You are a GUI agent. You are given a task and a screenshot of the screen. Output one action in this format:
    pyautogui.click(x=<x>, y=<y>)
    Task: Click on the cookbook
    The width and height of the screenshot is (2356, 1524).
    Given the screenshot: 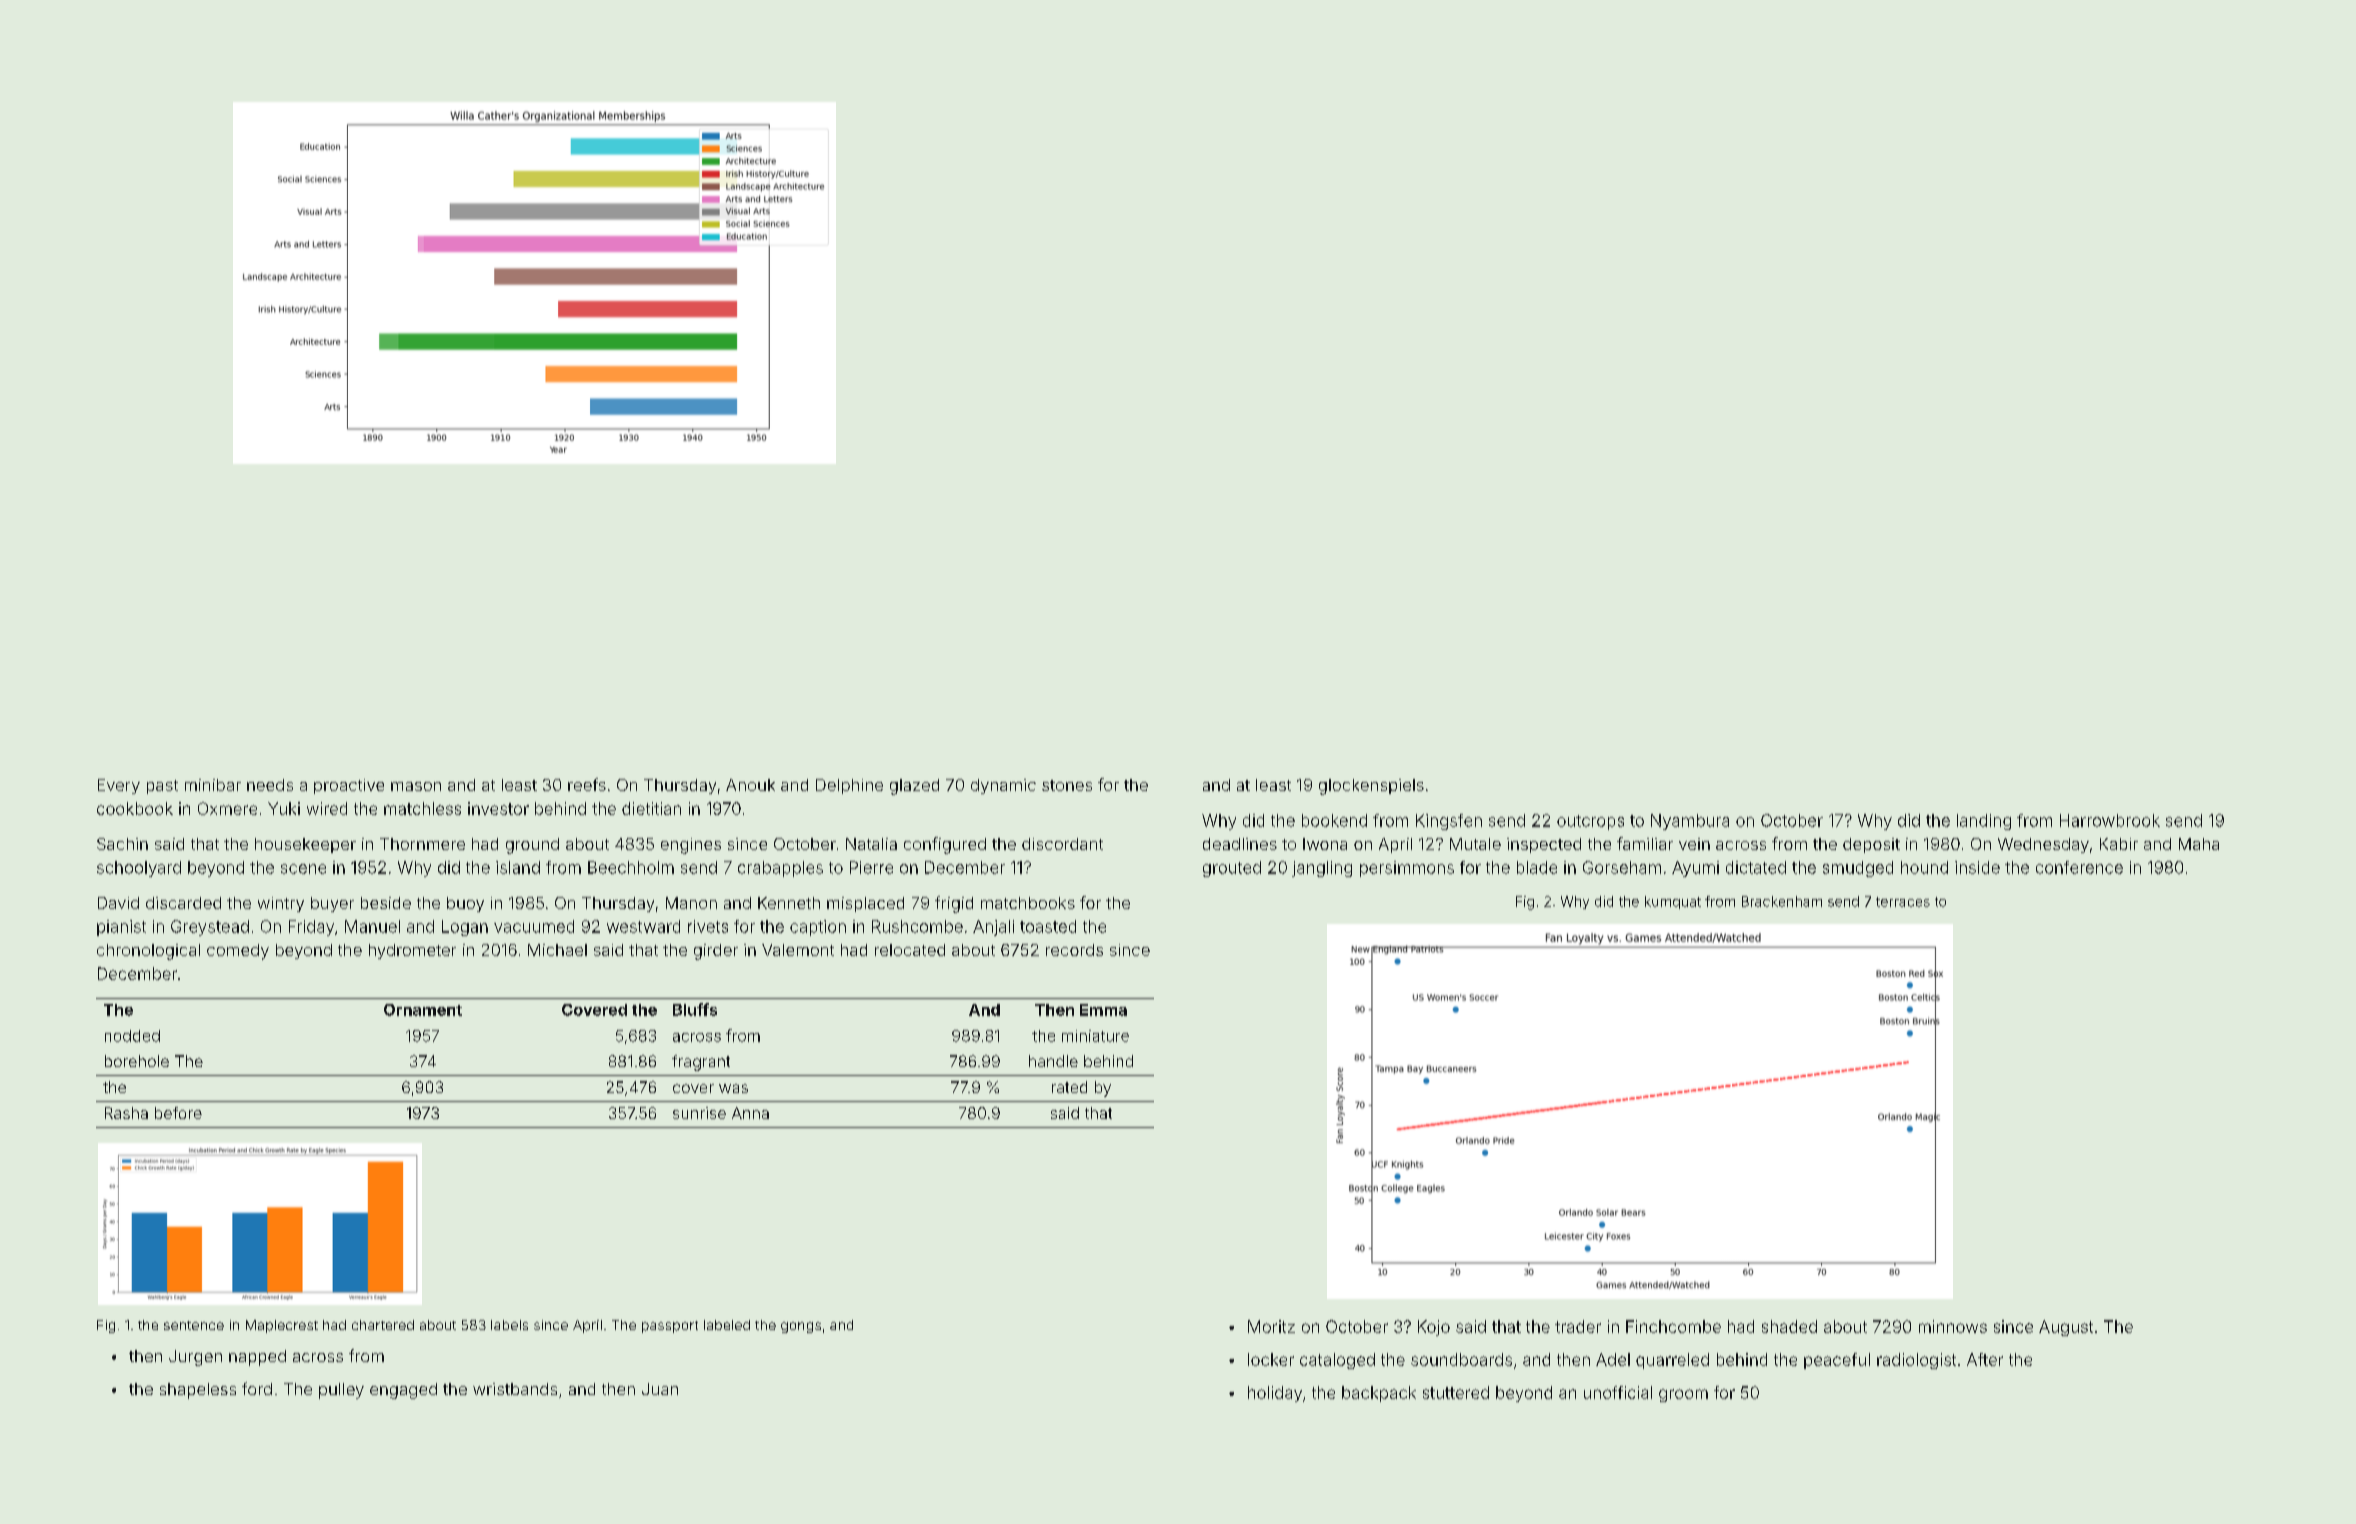 What is the action you would take?
    pyautogui.click(x=135, y=808)
